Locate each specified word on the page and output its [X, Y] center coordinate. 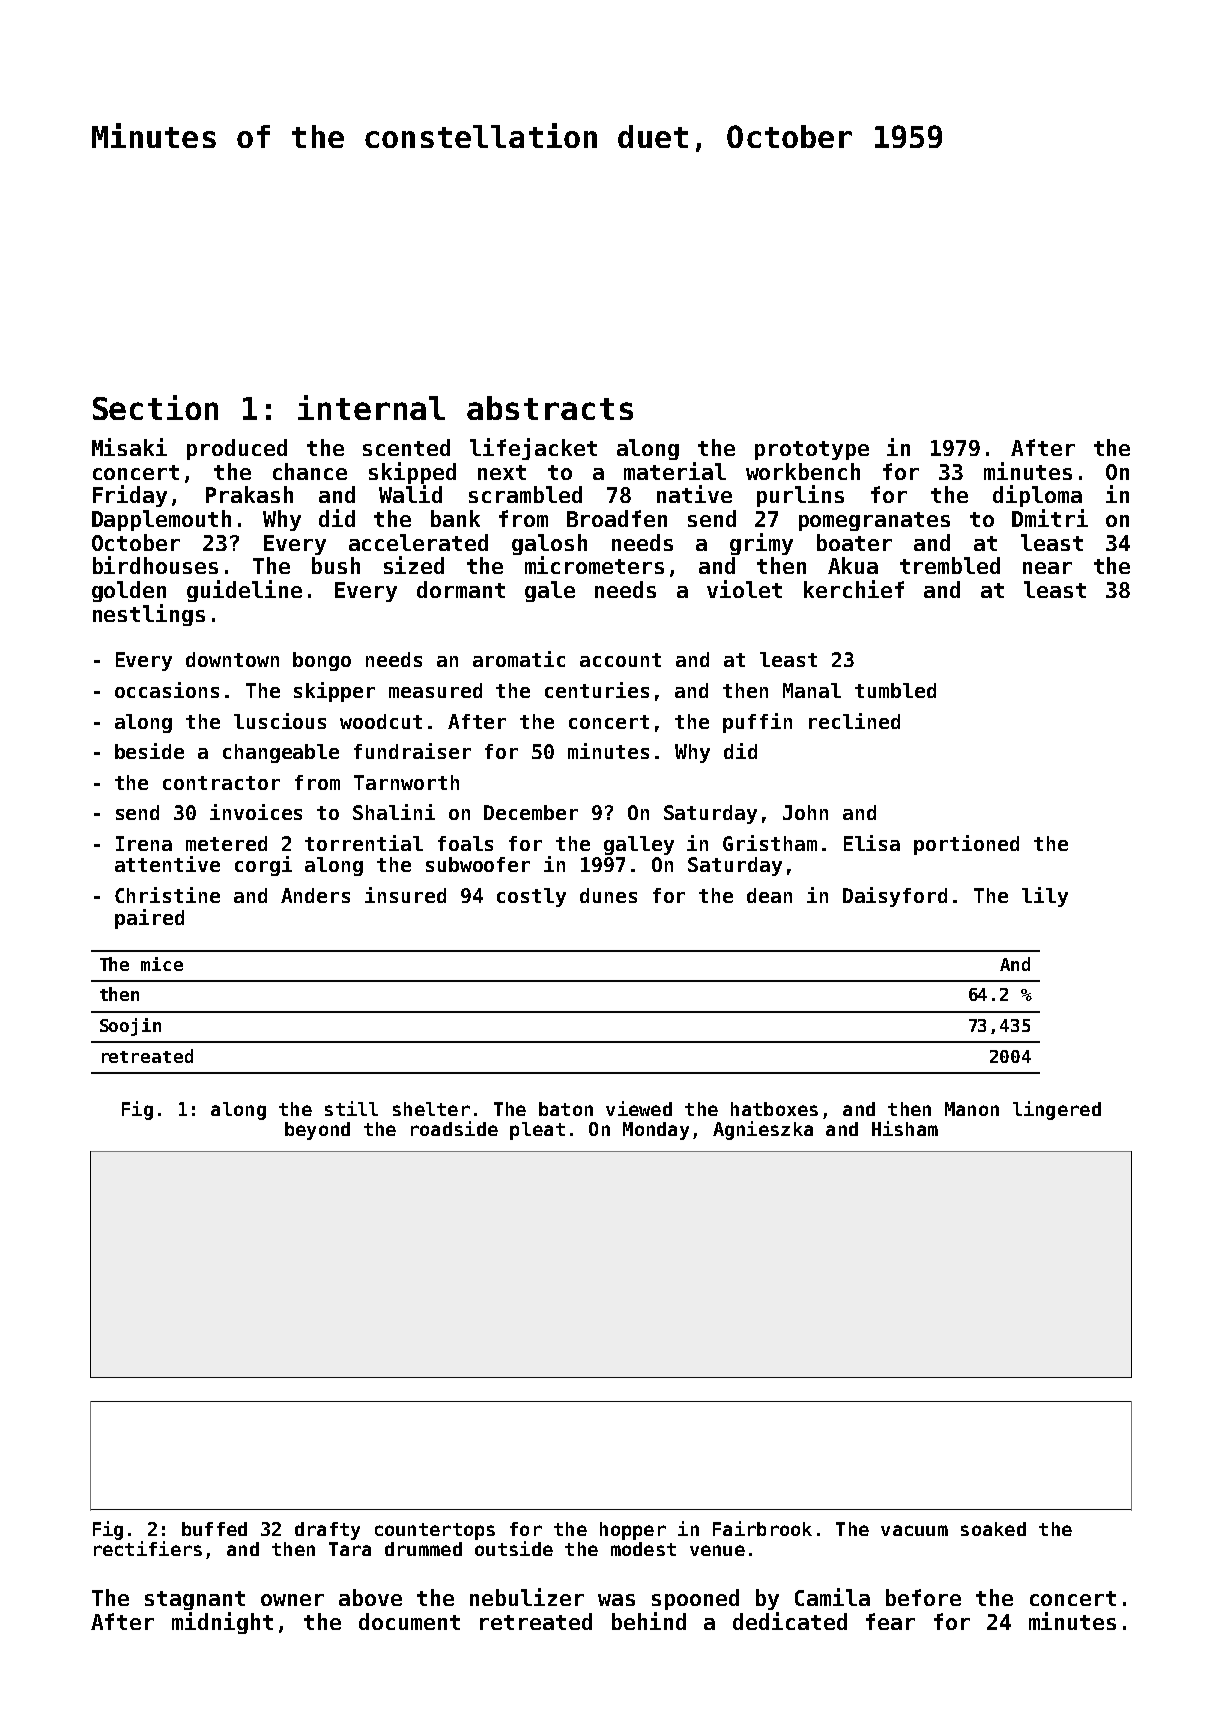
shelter [431, 1109]
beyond [317, 1131]
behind [649, 1621]
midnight [222, 1623]
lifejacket [533, 449]
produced [237, 449]
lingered [1057, 1110]
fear [890, 1621]
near [1047, 568]
